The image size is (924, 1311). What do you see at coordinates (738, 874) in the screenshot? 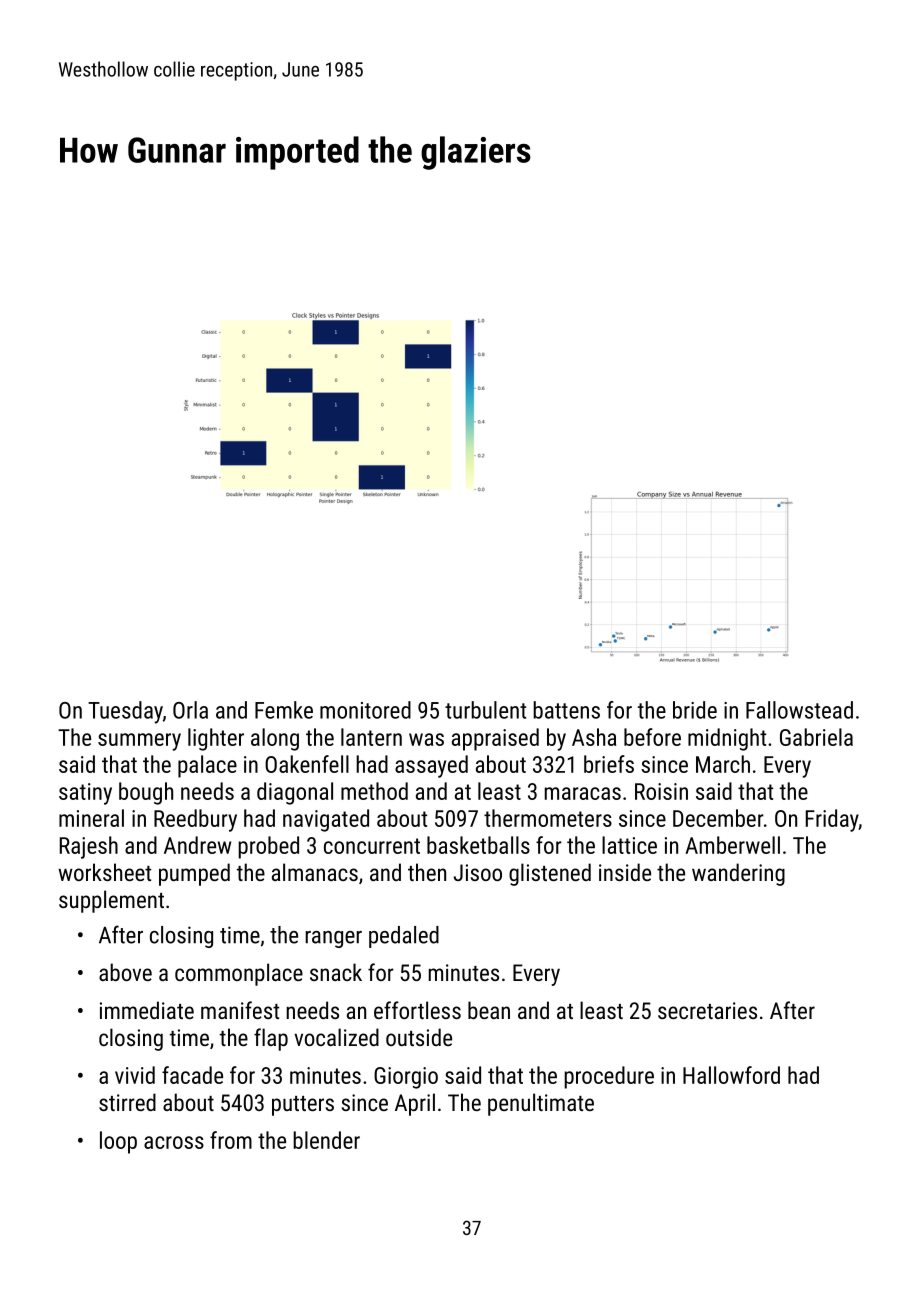
I see `wandering` at bounding box center [738, 874].
